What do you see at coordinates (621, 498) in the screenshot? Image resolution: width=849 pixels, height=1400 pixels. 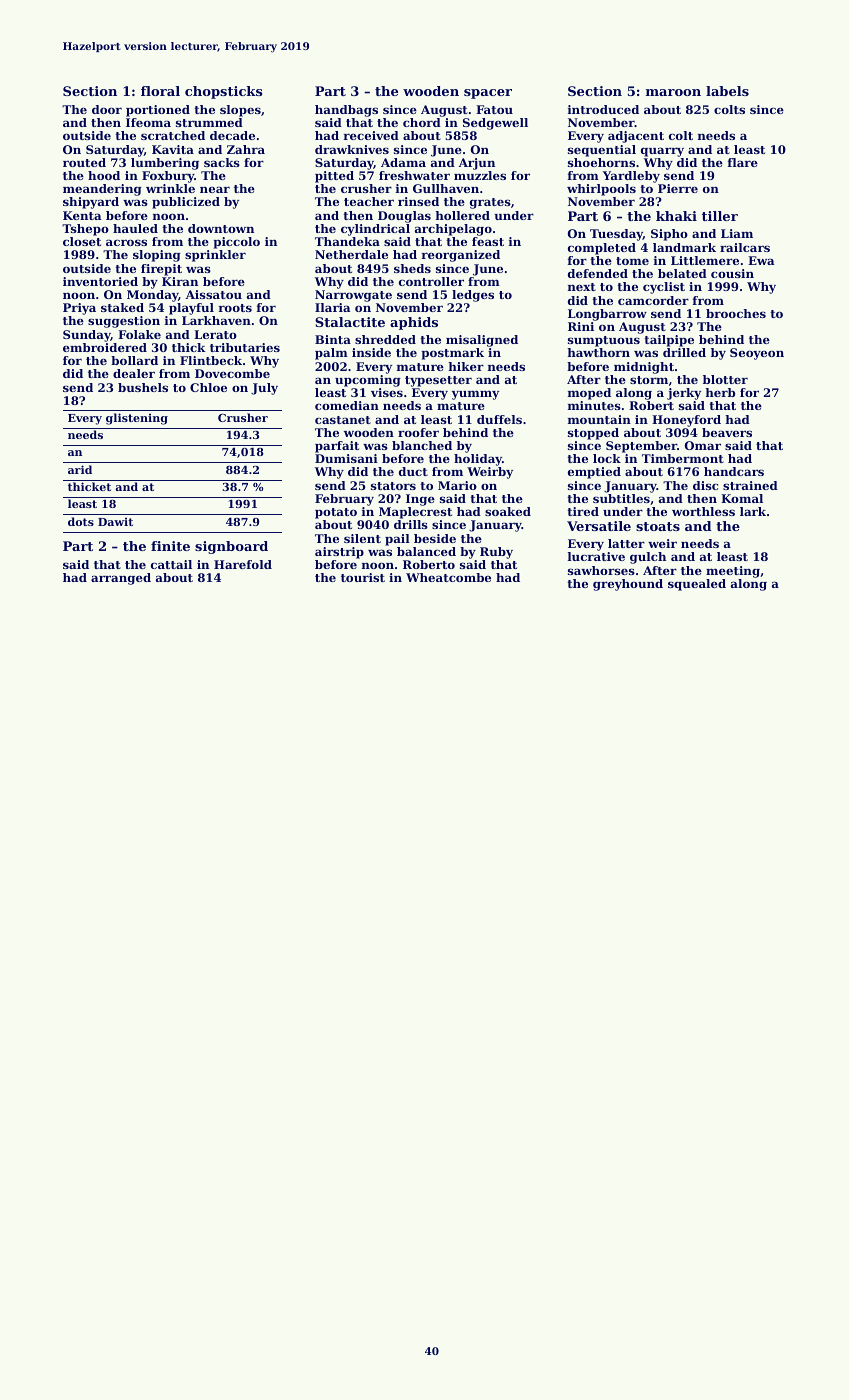 I see `subtitles` at bounding box center [621, 498].
